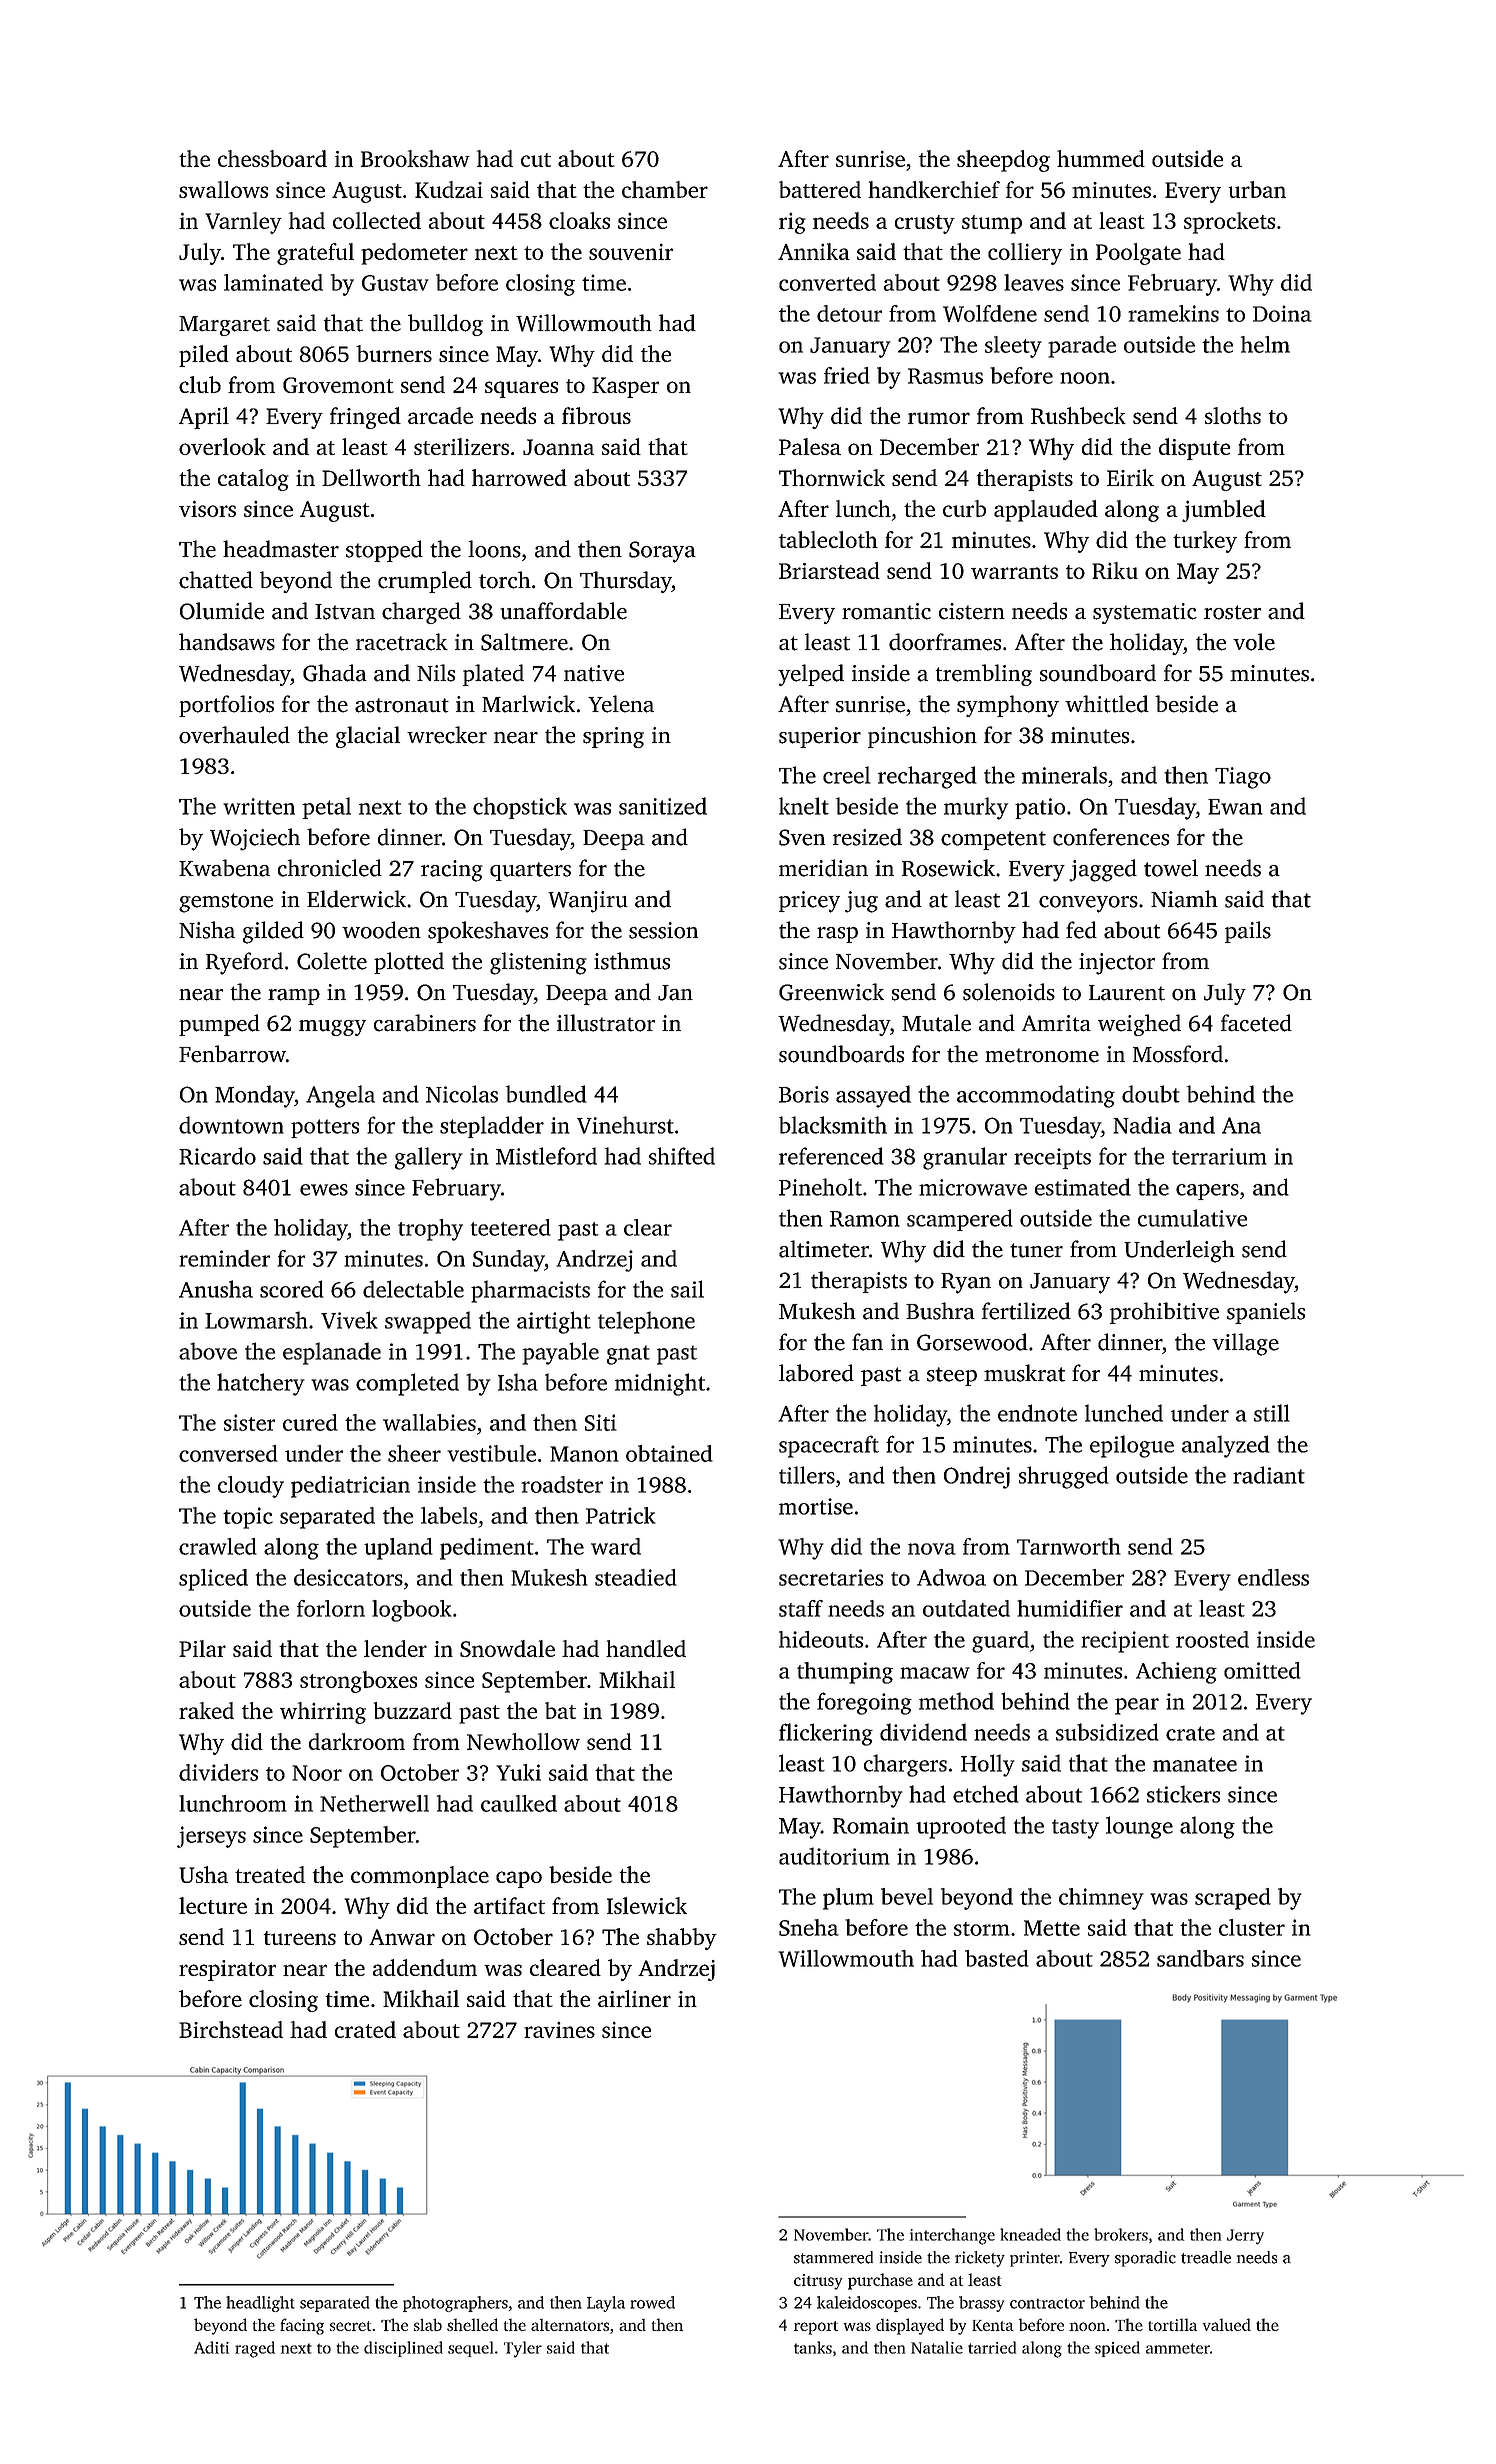  What do you see at coordinates (988, 1765) in the screenshot?
I see `Holly` at bounding box center [988, 1765].
